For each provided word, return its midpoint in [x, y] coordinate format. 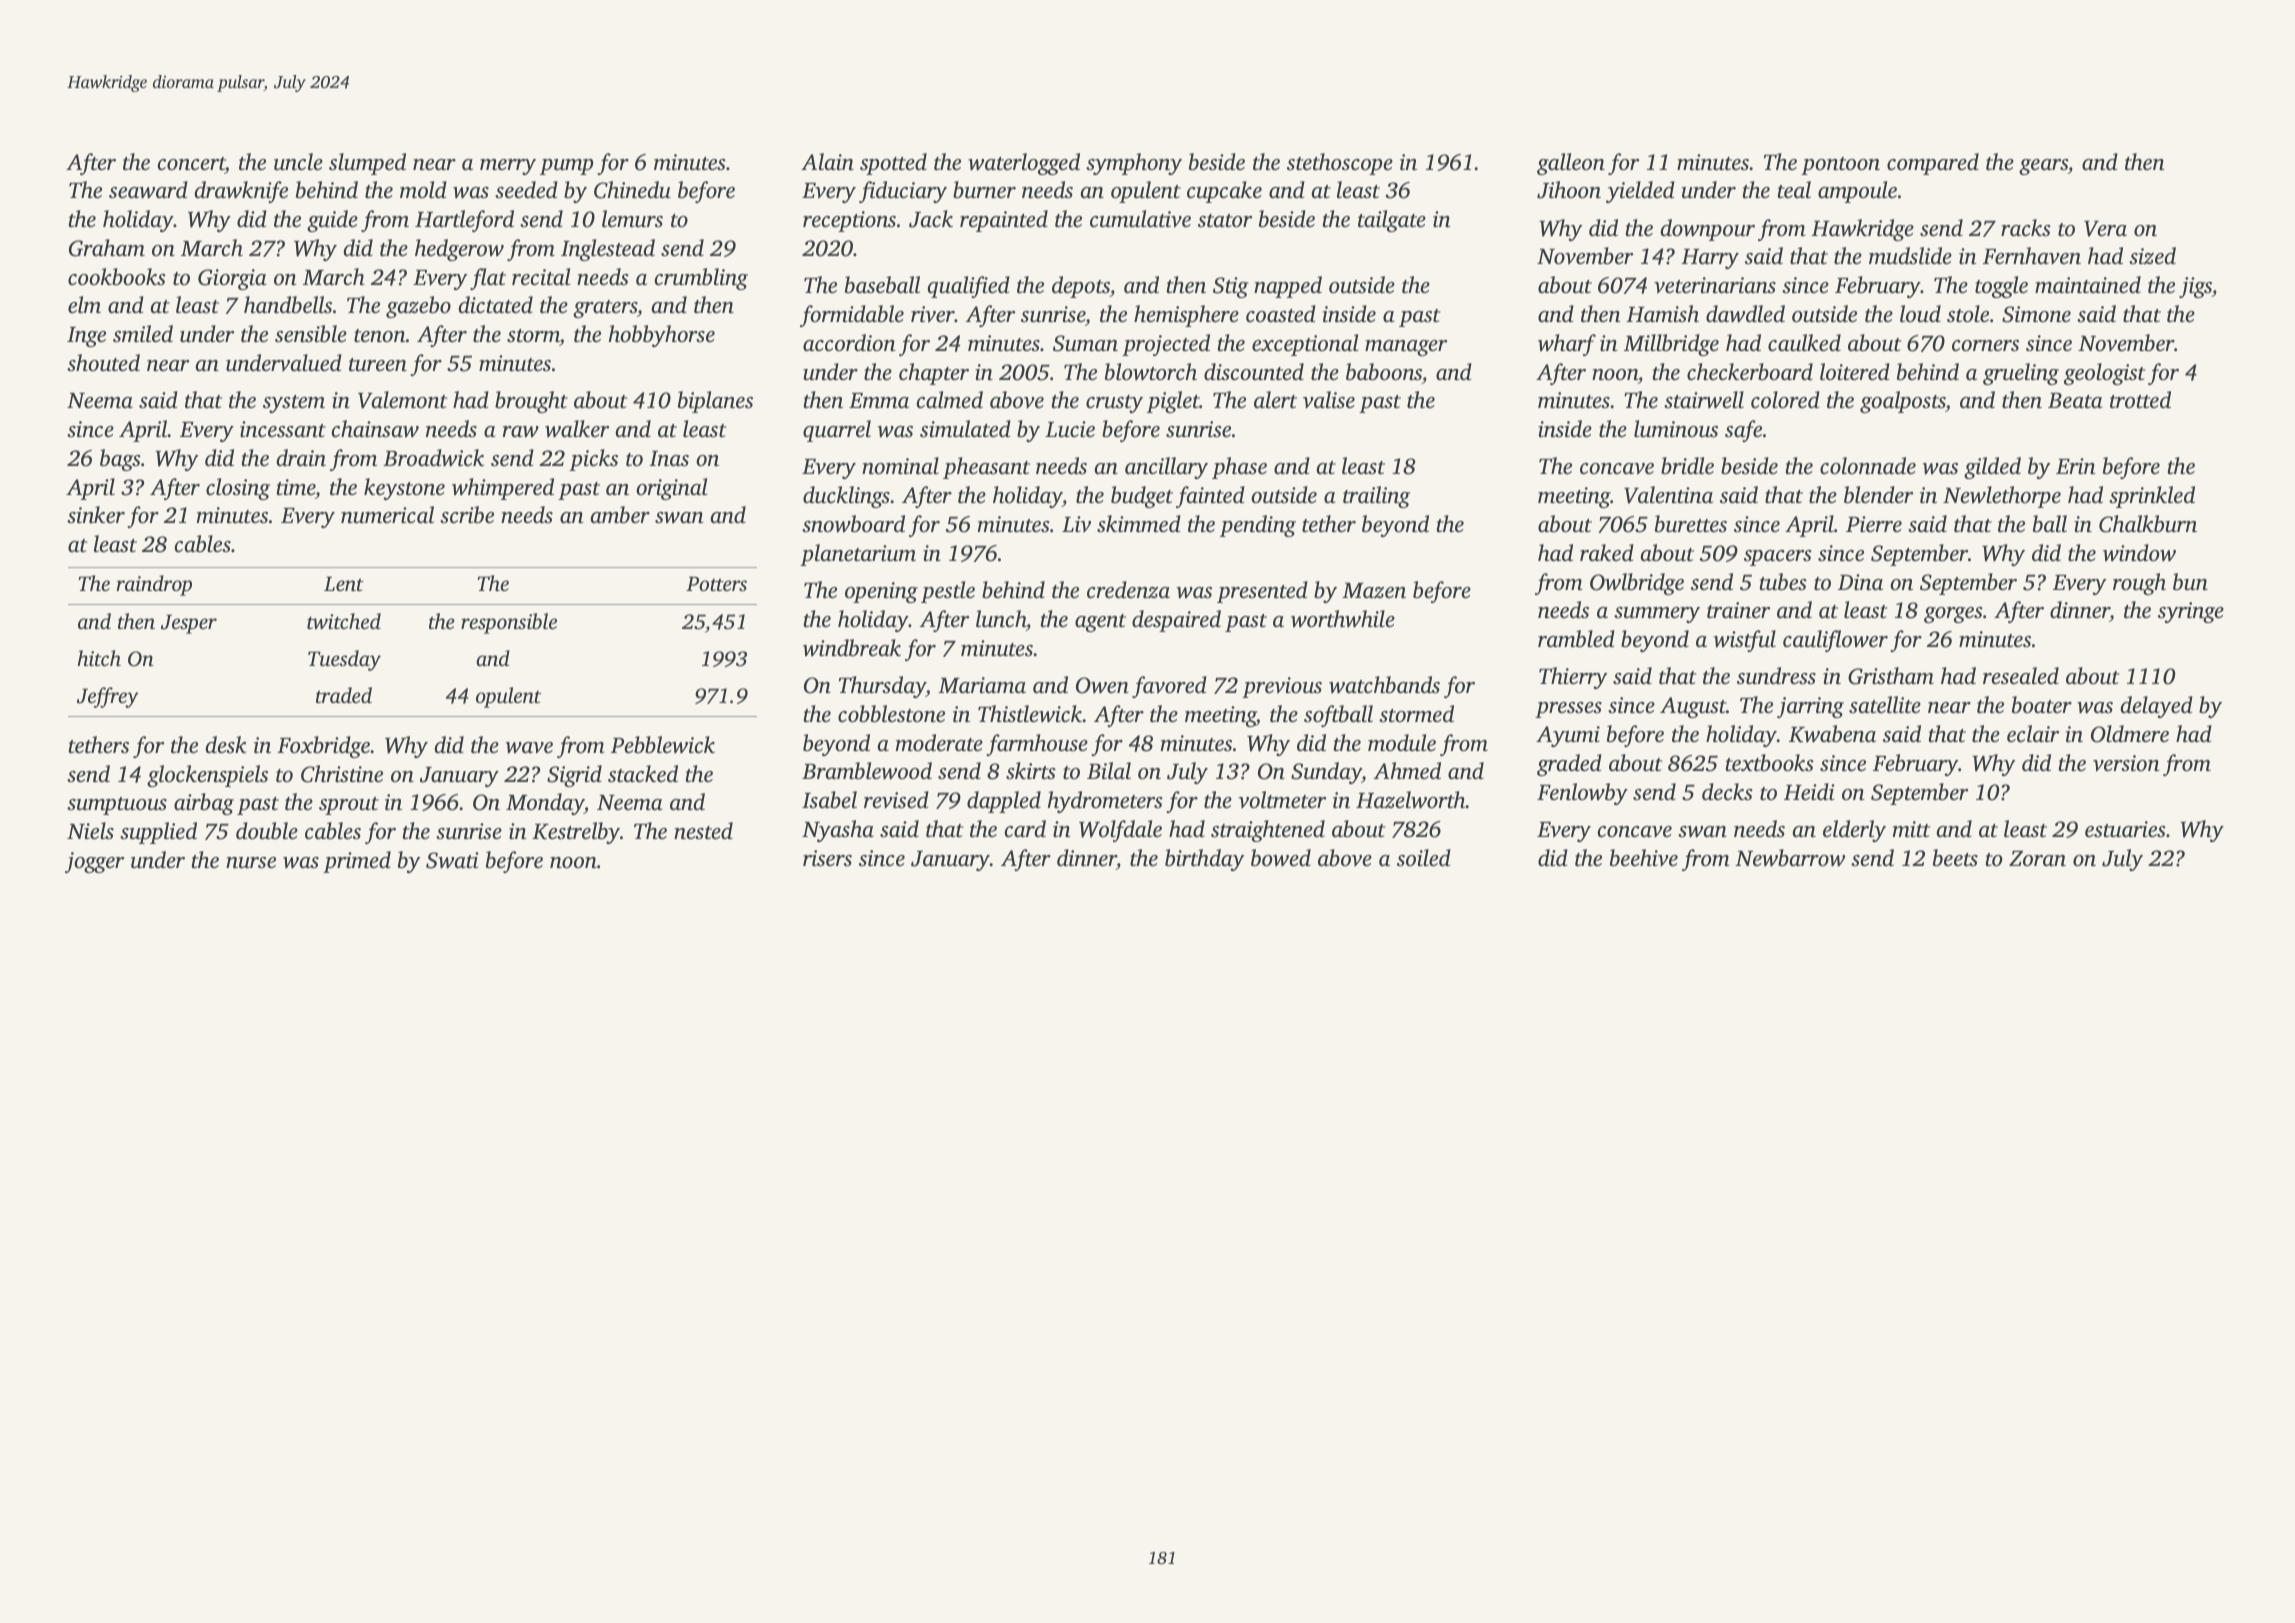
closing [238, 489]
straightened [1268, 831]
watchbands [1384, 685]
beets [1955, 858]
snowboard [853, 524]
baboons [1384, 372]
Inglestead [608, 250]
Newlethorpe [2002, 497]
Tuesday [344, 660]
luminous [1676, 429]
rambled [1576, 639]
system [294, 404]
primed [357, 862]
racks [2026, 228]
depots [1081, 287]
